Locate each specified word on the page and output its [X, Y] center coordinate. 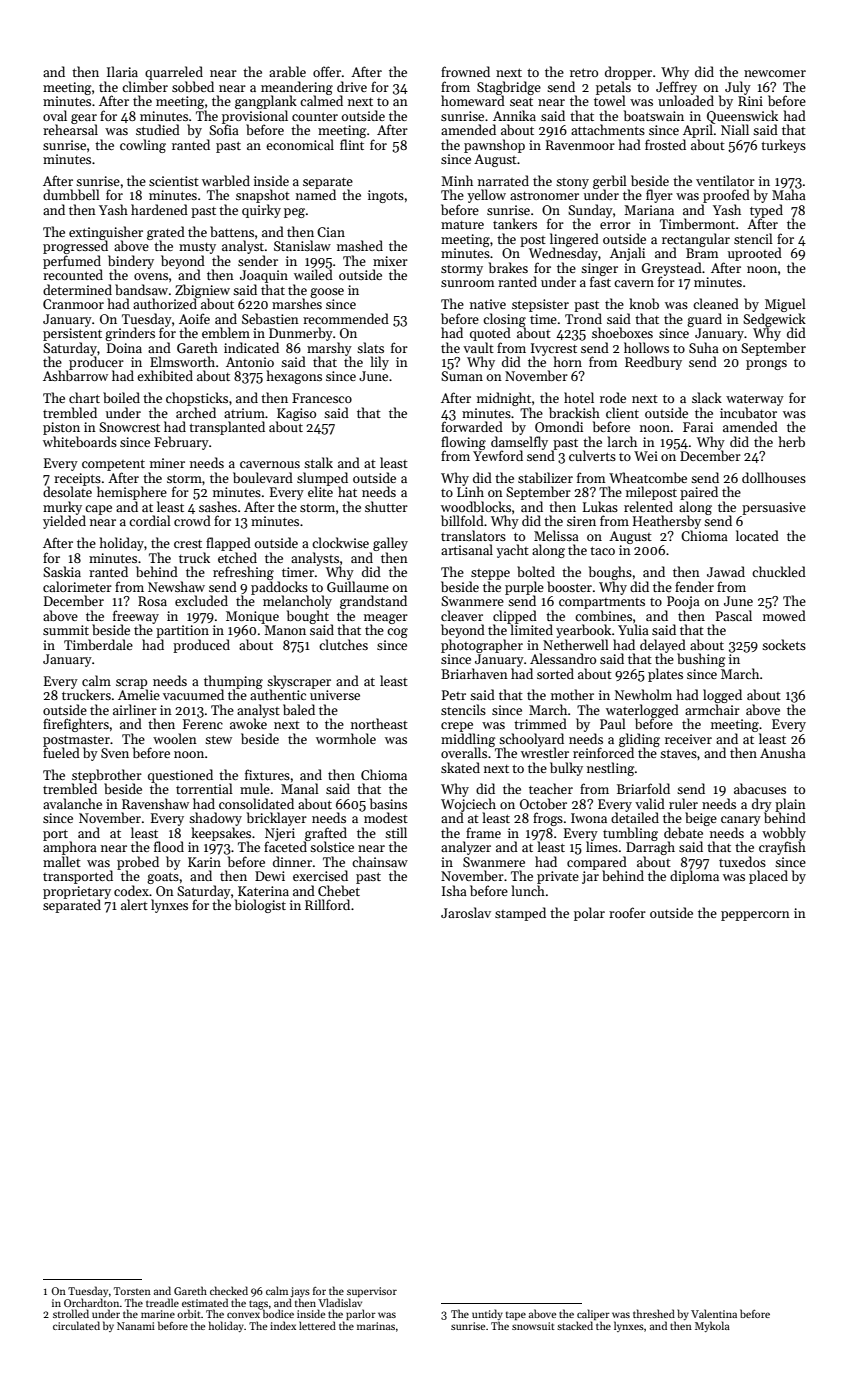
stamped [520, 914]
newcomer [775, 73]
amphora [70, 848]
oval [55, 115]
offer [327, 71]
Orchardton [91, 1302]
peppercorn [755, 916]
